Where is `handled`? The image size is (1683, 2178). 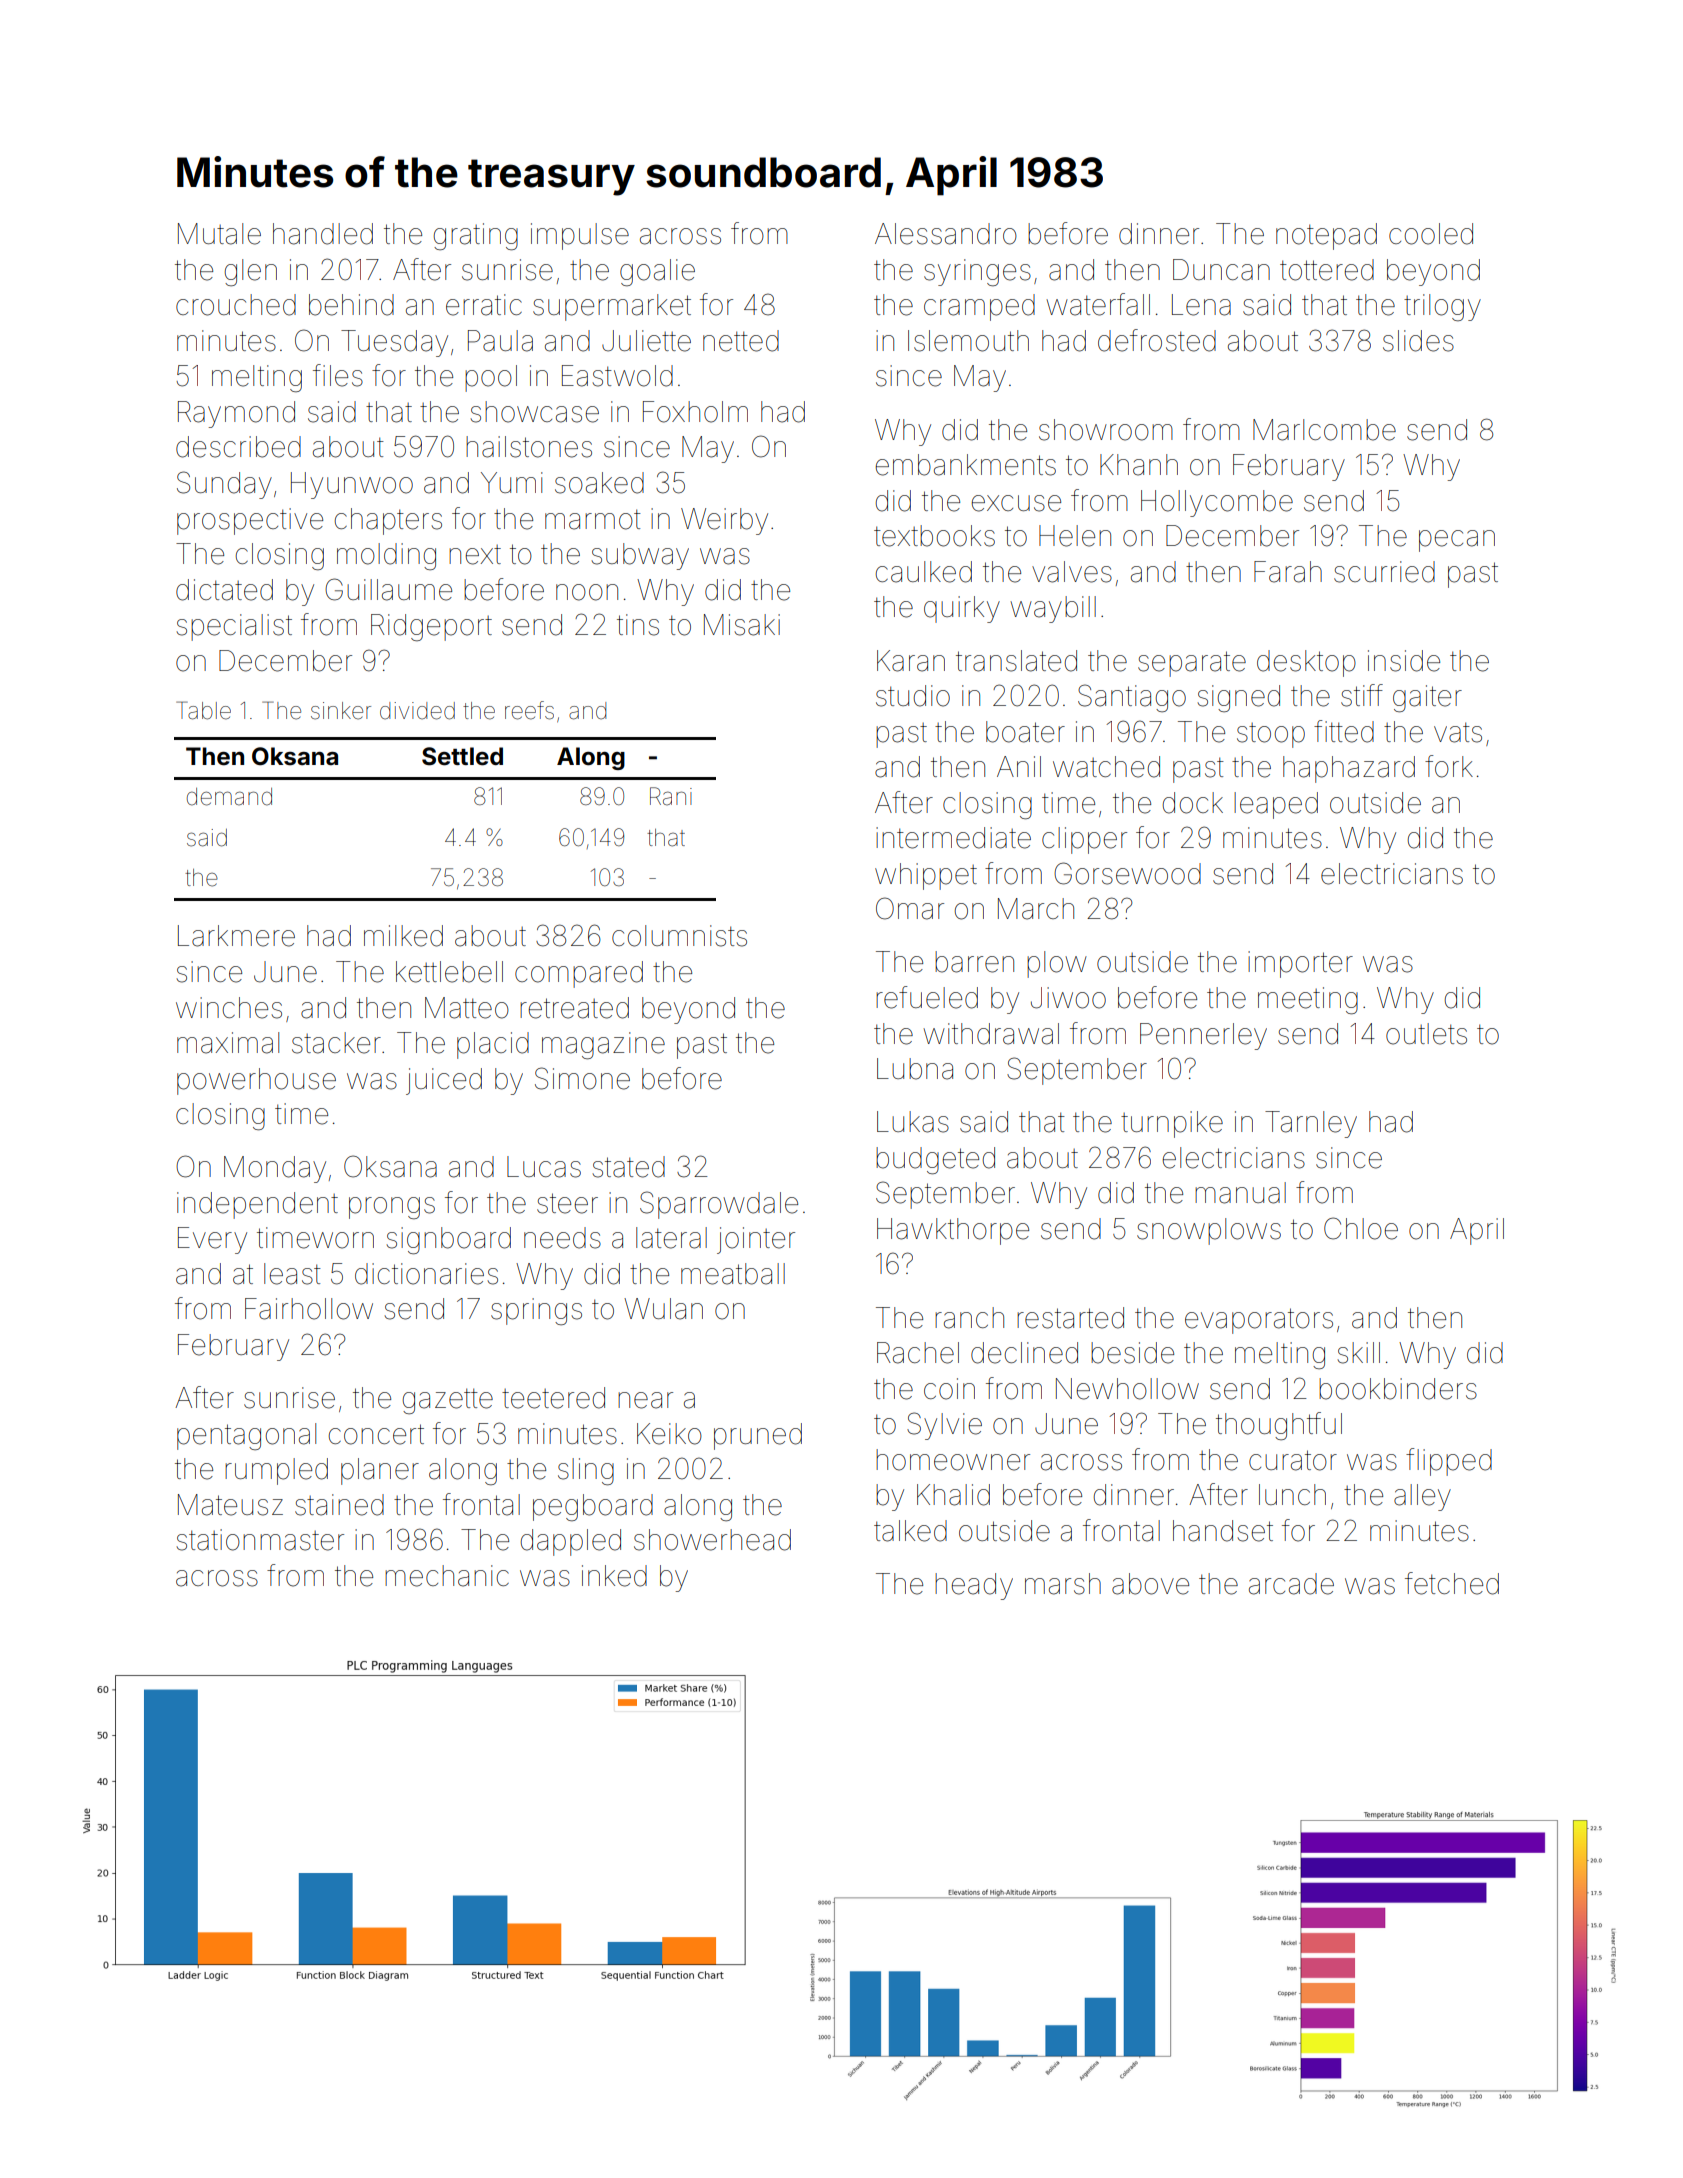 handled is located at coordinates (323, 234).
